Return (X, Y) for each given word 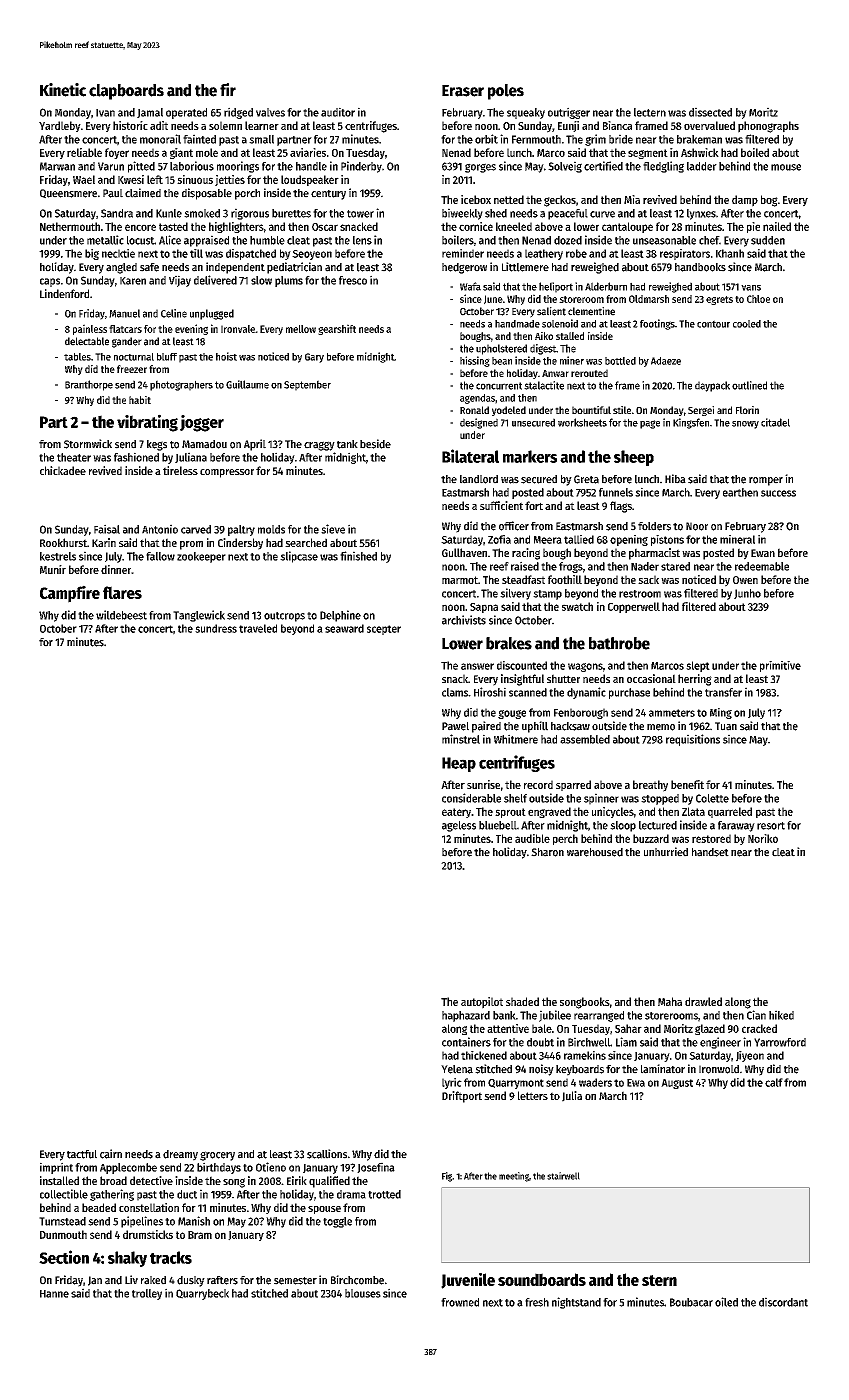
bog (769, 201)
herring (695, 680)
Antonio (160, 529)
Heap (459, 764)
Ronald (474, 410)
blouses (363, 1293)
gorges (480, 168)
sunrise (483, 784)
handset (710, 852)
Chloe (758, 299)
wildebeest (121, 615)
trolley (147, 1294)
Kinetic (63, 90)
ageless (459, 826)
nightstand (576, 1303)
